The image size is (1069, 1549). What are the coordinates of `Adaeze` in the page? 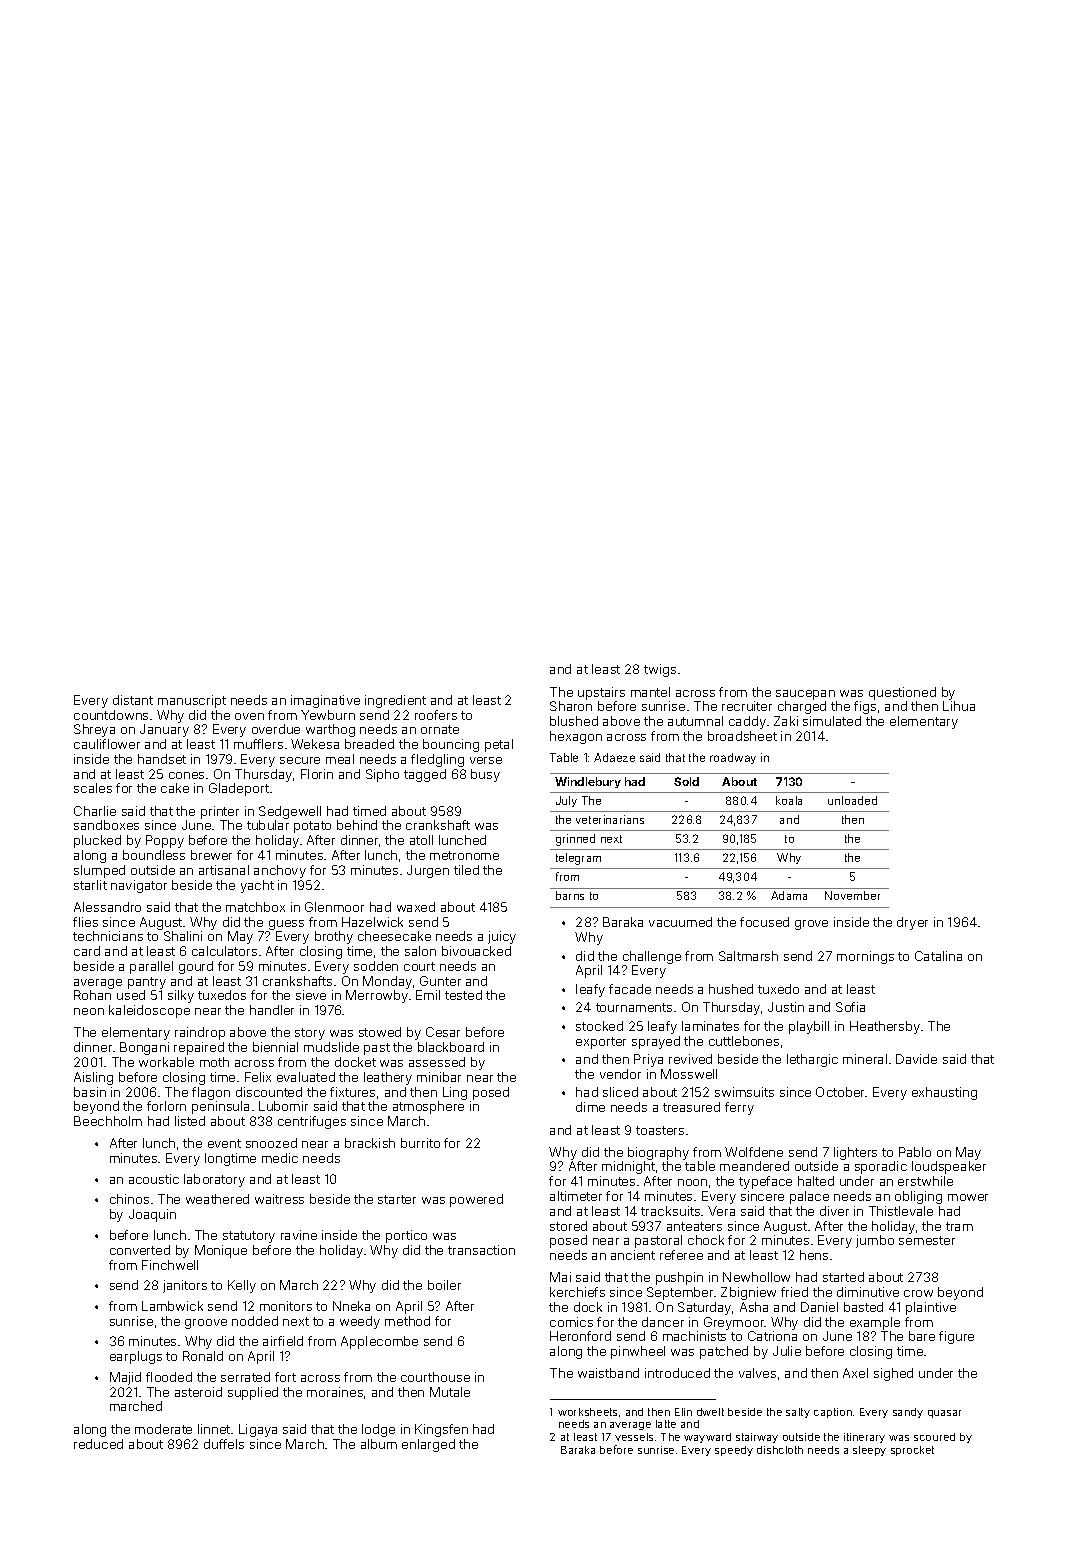 It's located at (614, 757).
